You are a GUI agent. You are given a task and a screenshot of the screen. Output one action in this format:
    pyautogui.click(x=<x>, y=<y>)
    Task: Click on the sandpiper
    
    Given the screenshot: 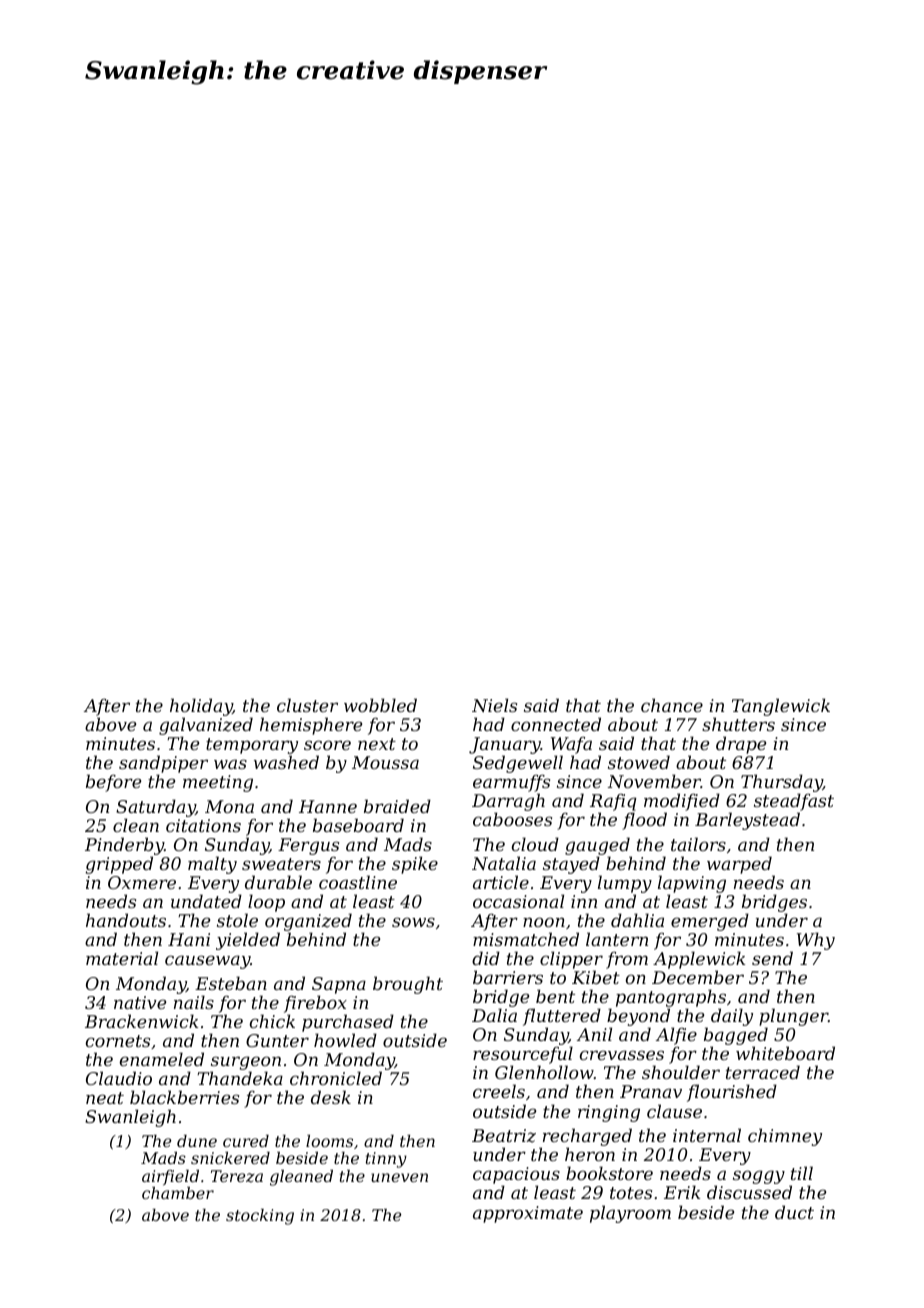 What is the action you would take?
    pyautogui.click(x=163, y=764)
